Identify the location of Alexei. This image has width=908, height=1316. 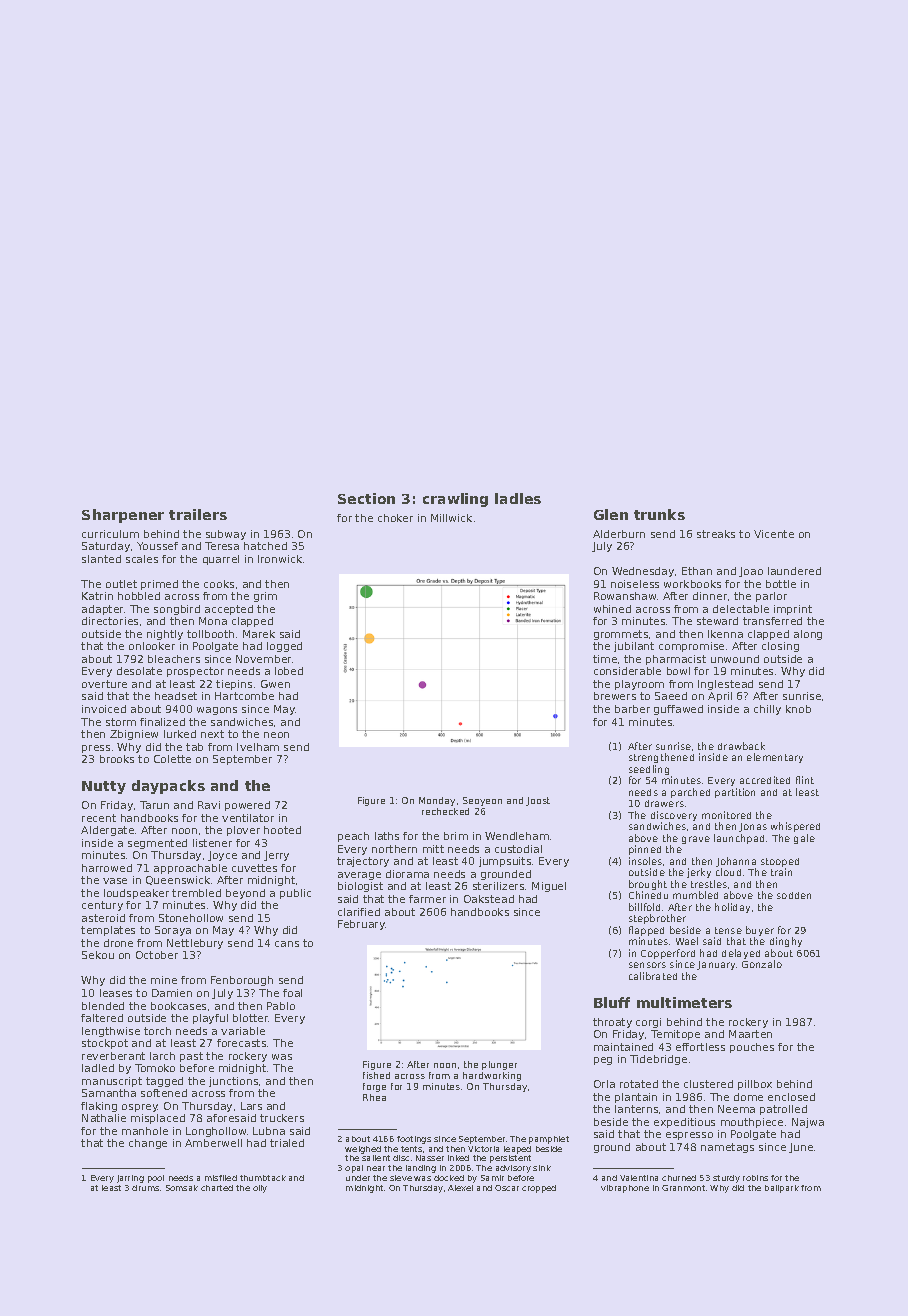
(460, 1188).
